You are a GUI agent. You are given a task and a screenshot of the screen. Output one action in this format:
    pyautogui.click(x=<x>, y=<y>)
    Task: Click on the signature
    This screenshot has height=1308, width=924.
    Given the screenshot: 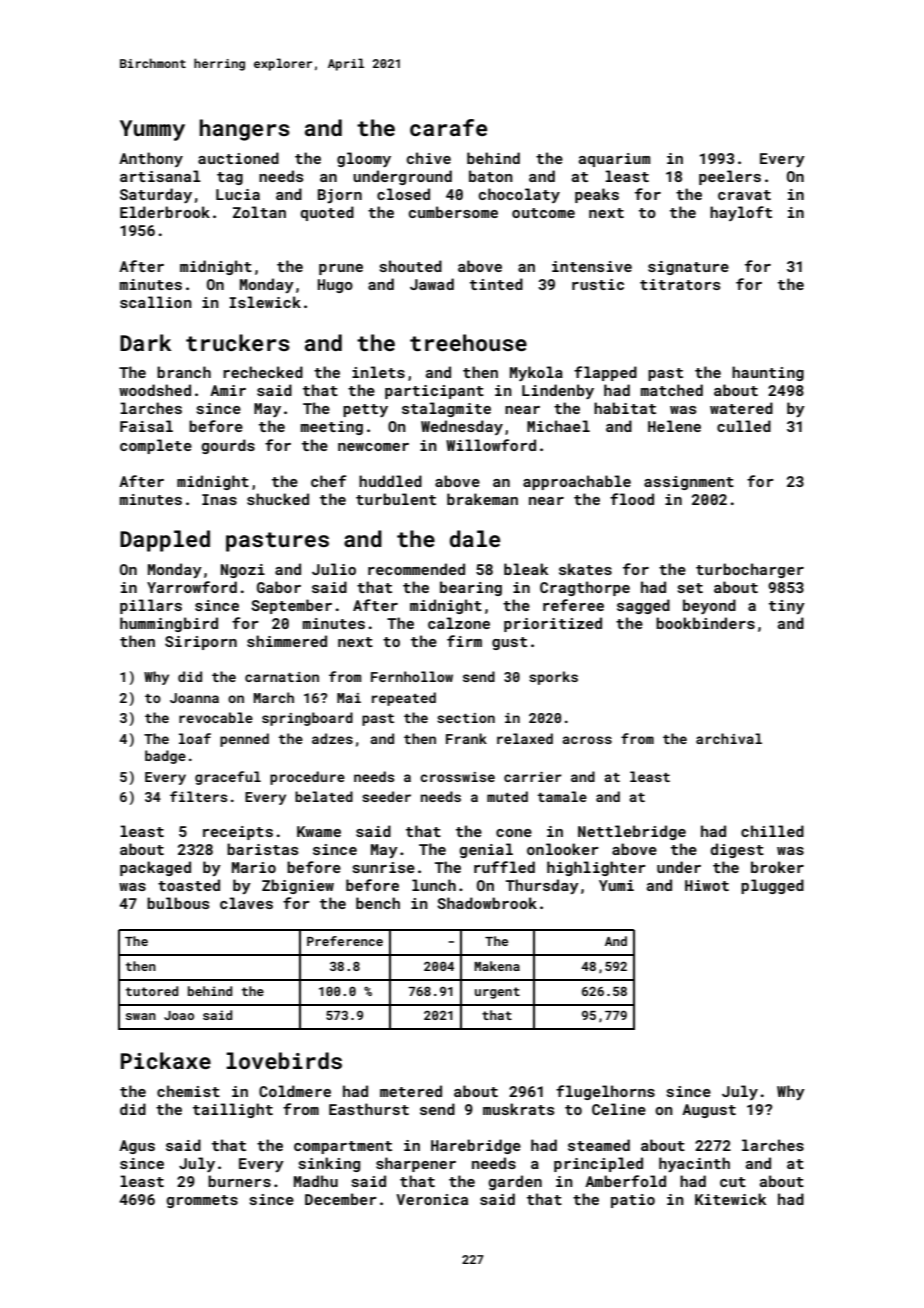 What is the action you would take?
    pyautogui.click(x=688, y=268)
